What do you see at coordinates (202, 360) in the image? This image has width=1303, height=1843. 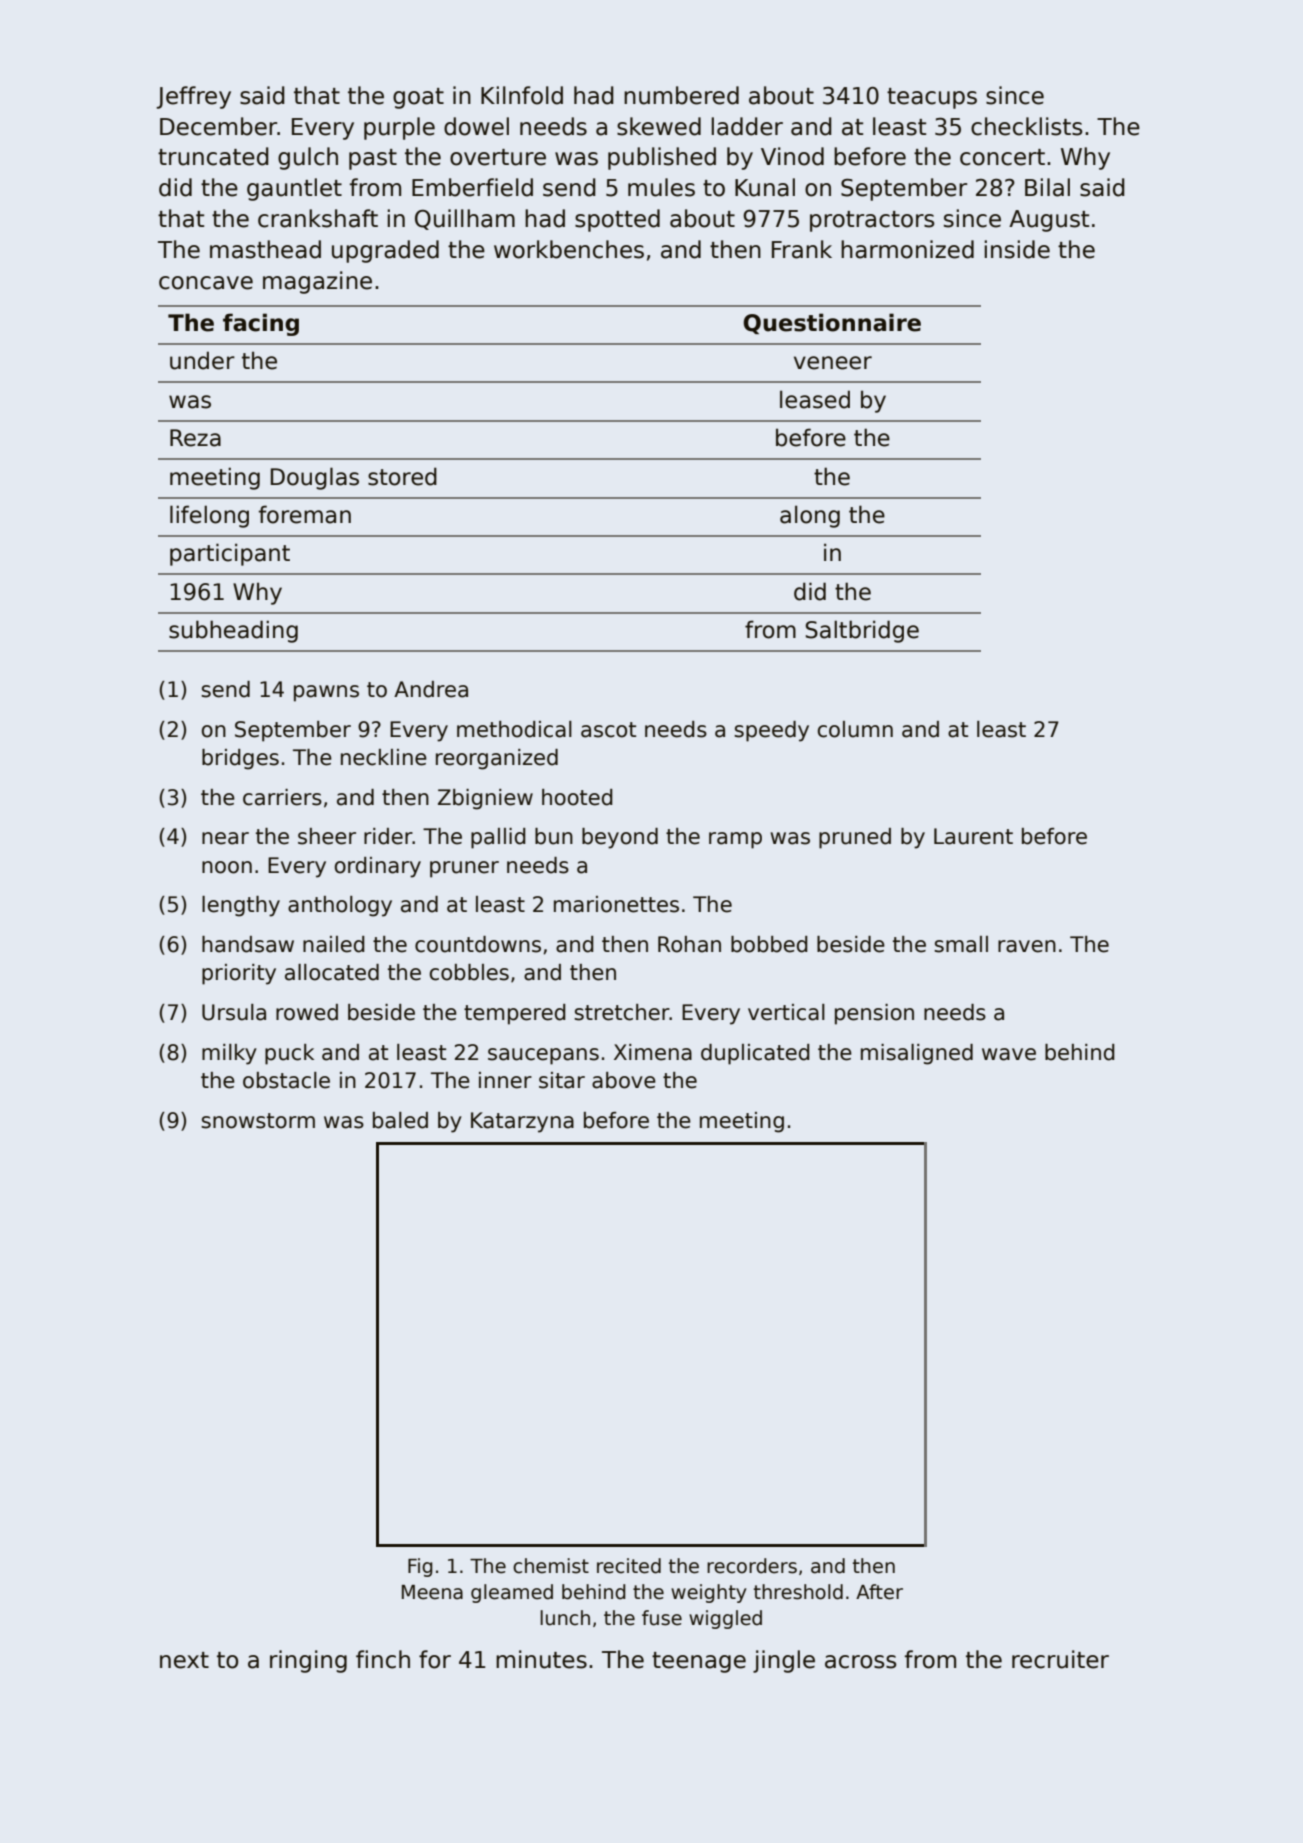 I see `under` at bounding box center [202, 360].
